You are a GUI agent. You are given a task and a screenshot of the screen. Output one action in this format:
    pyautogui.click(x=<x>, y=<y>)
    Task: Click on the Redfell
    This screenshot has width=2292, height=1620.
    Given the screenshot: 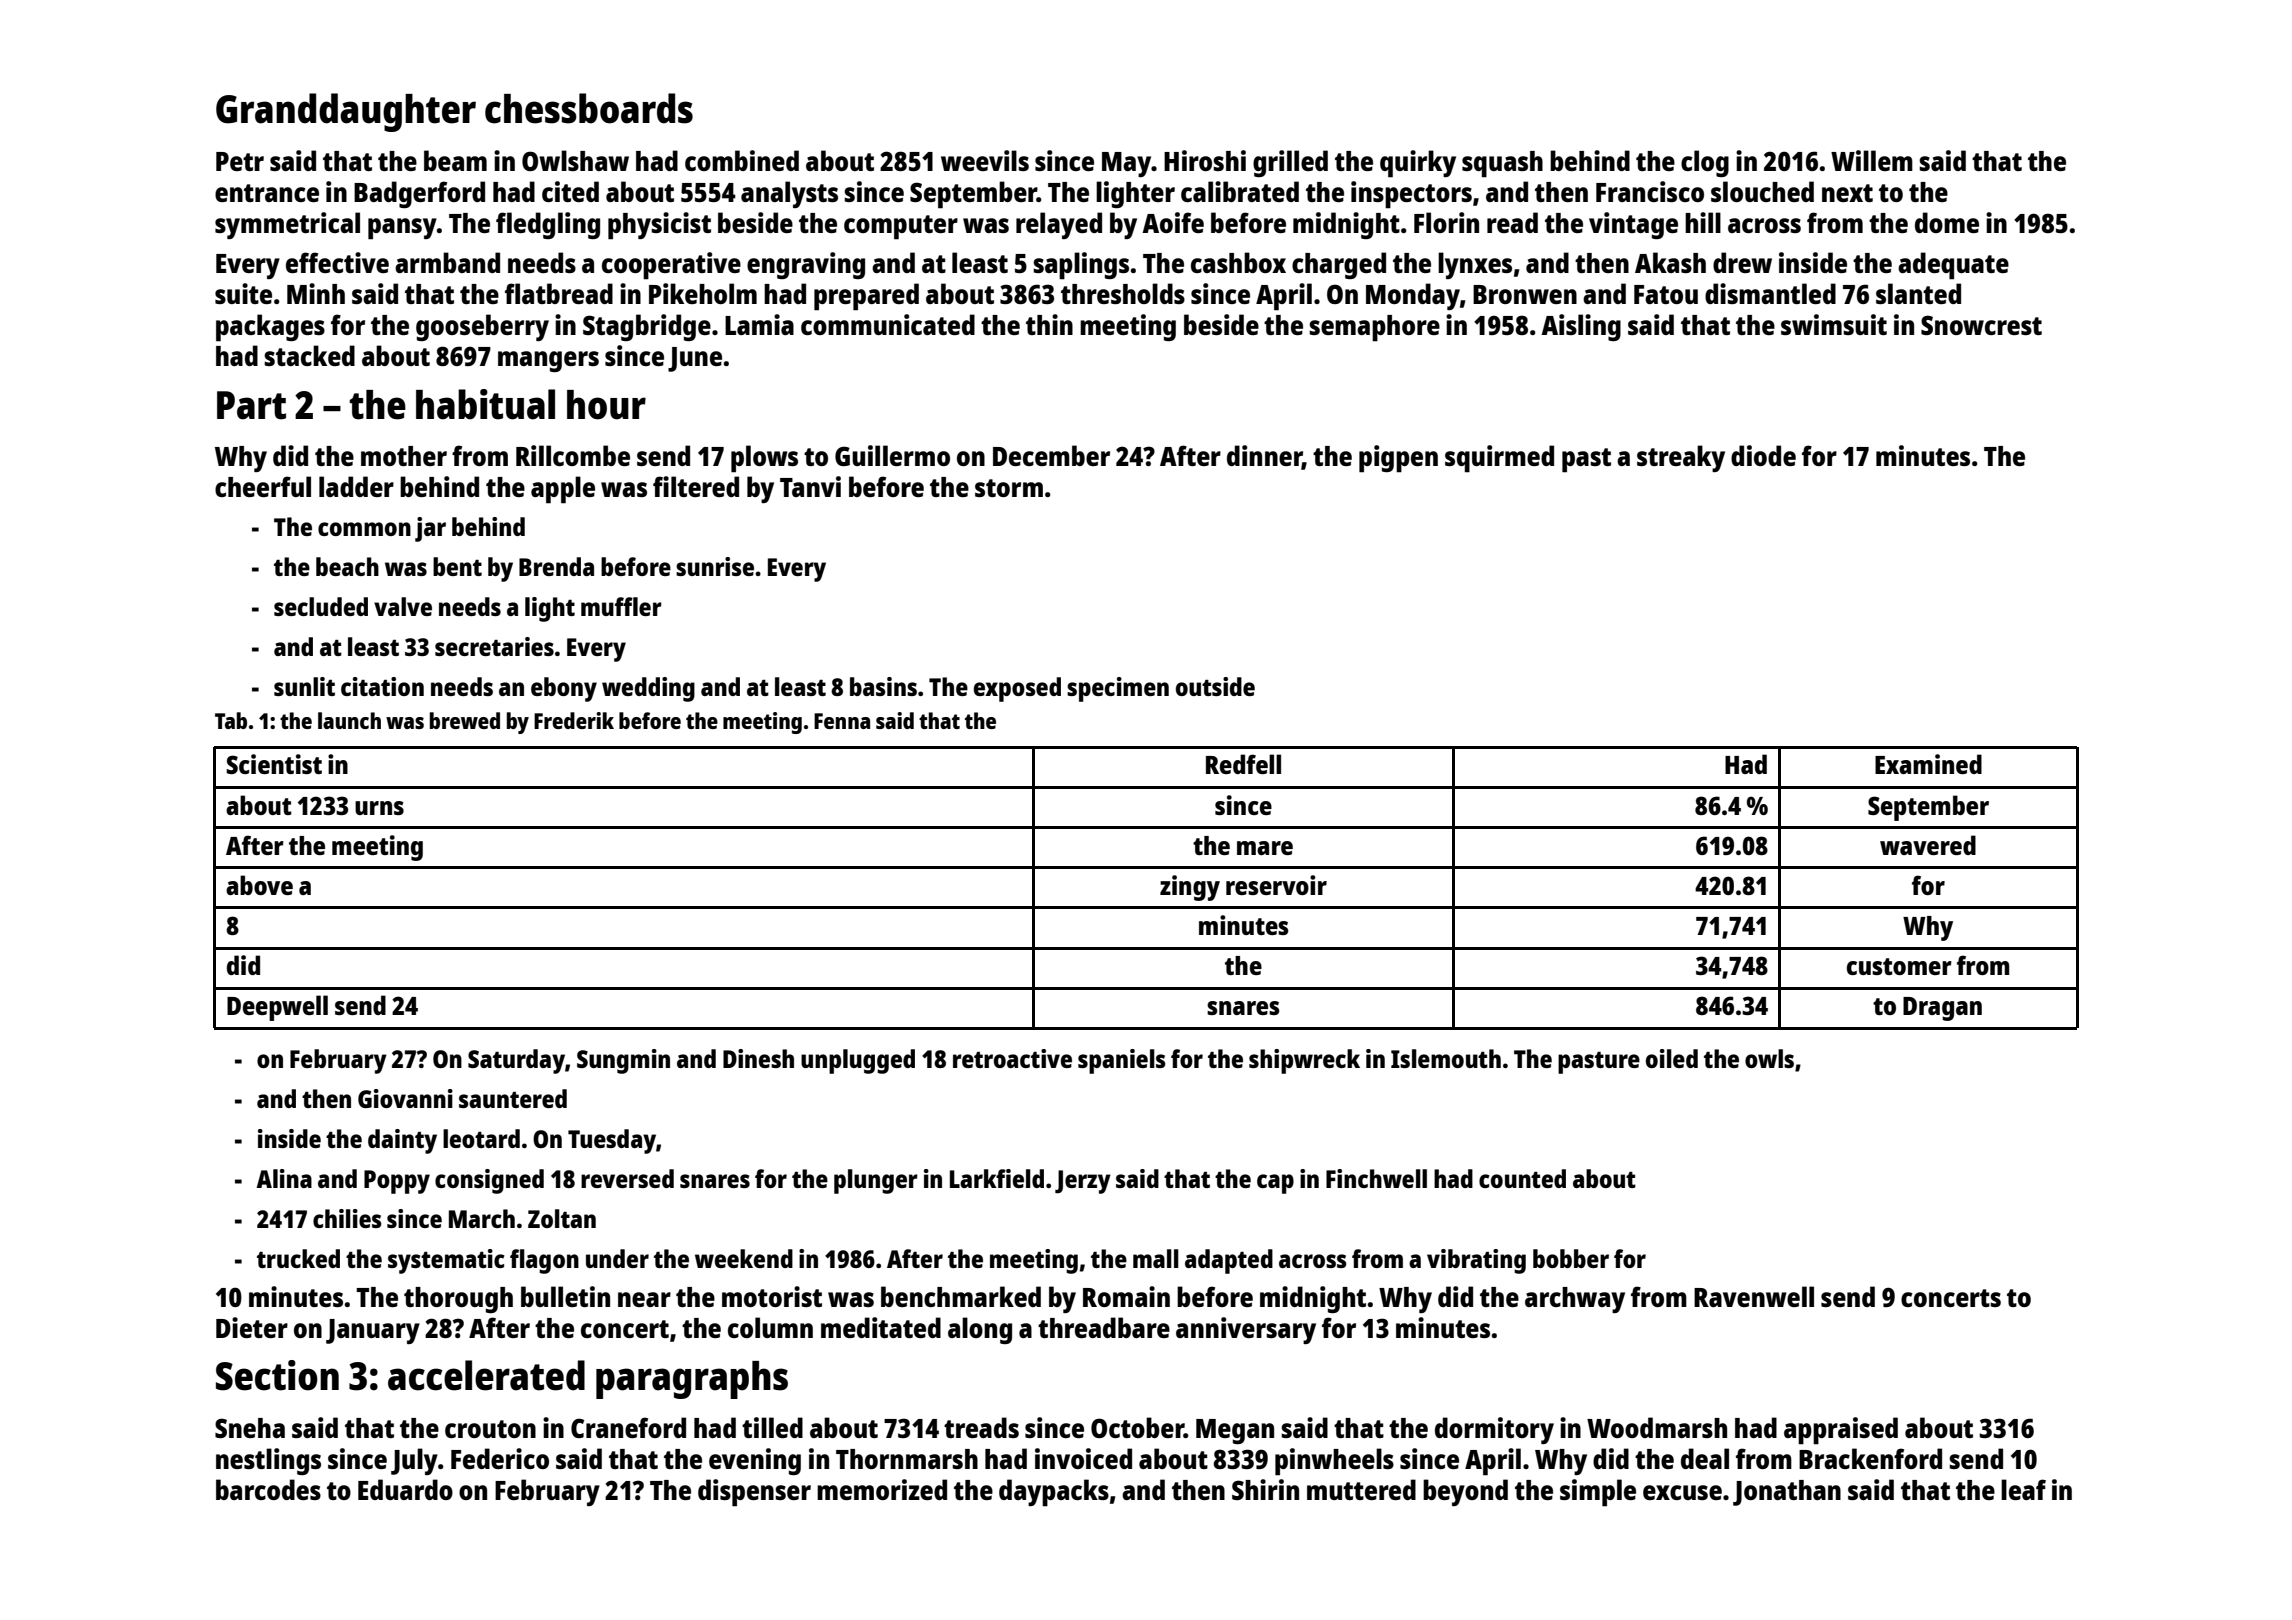 What is the action you would take?
    pyautogui.click(x=1243, y=764)
